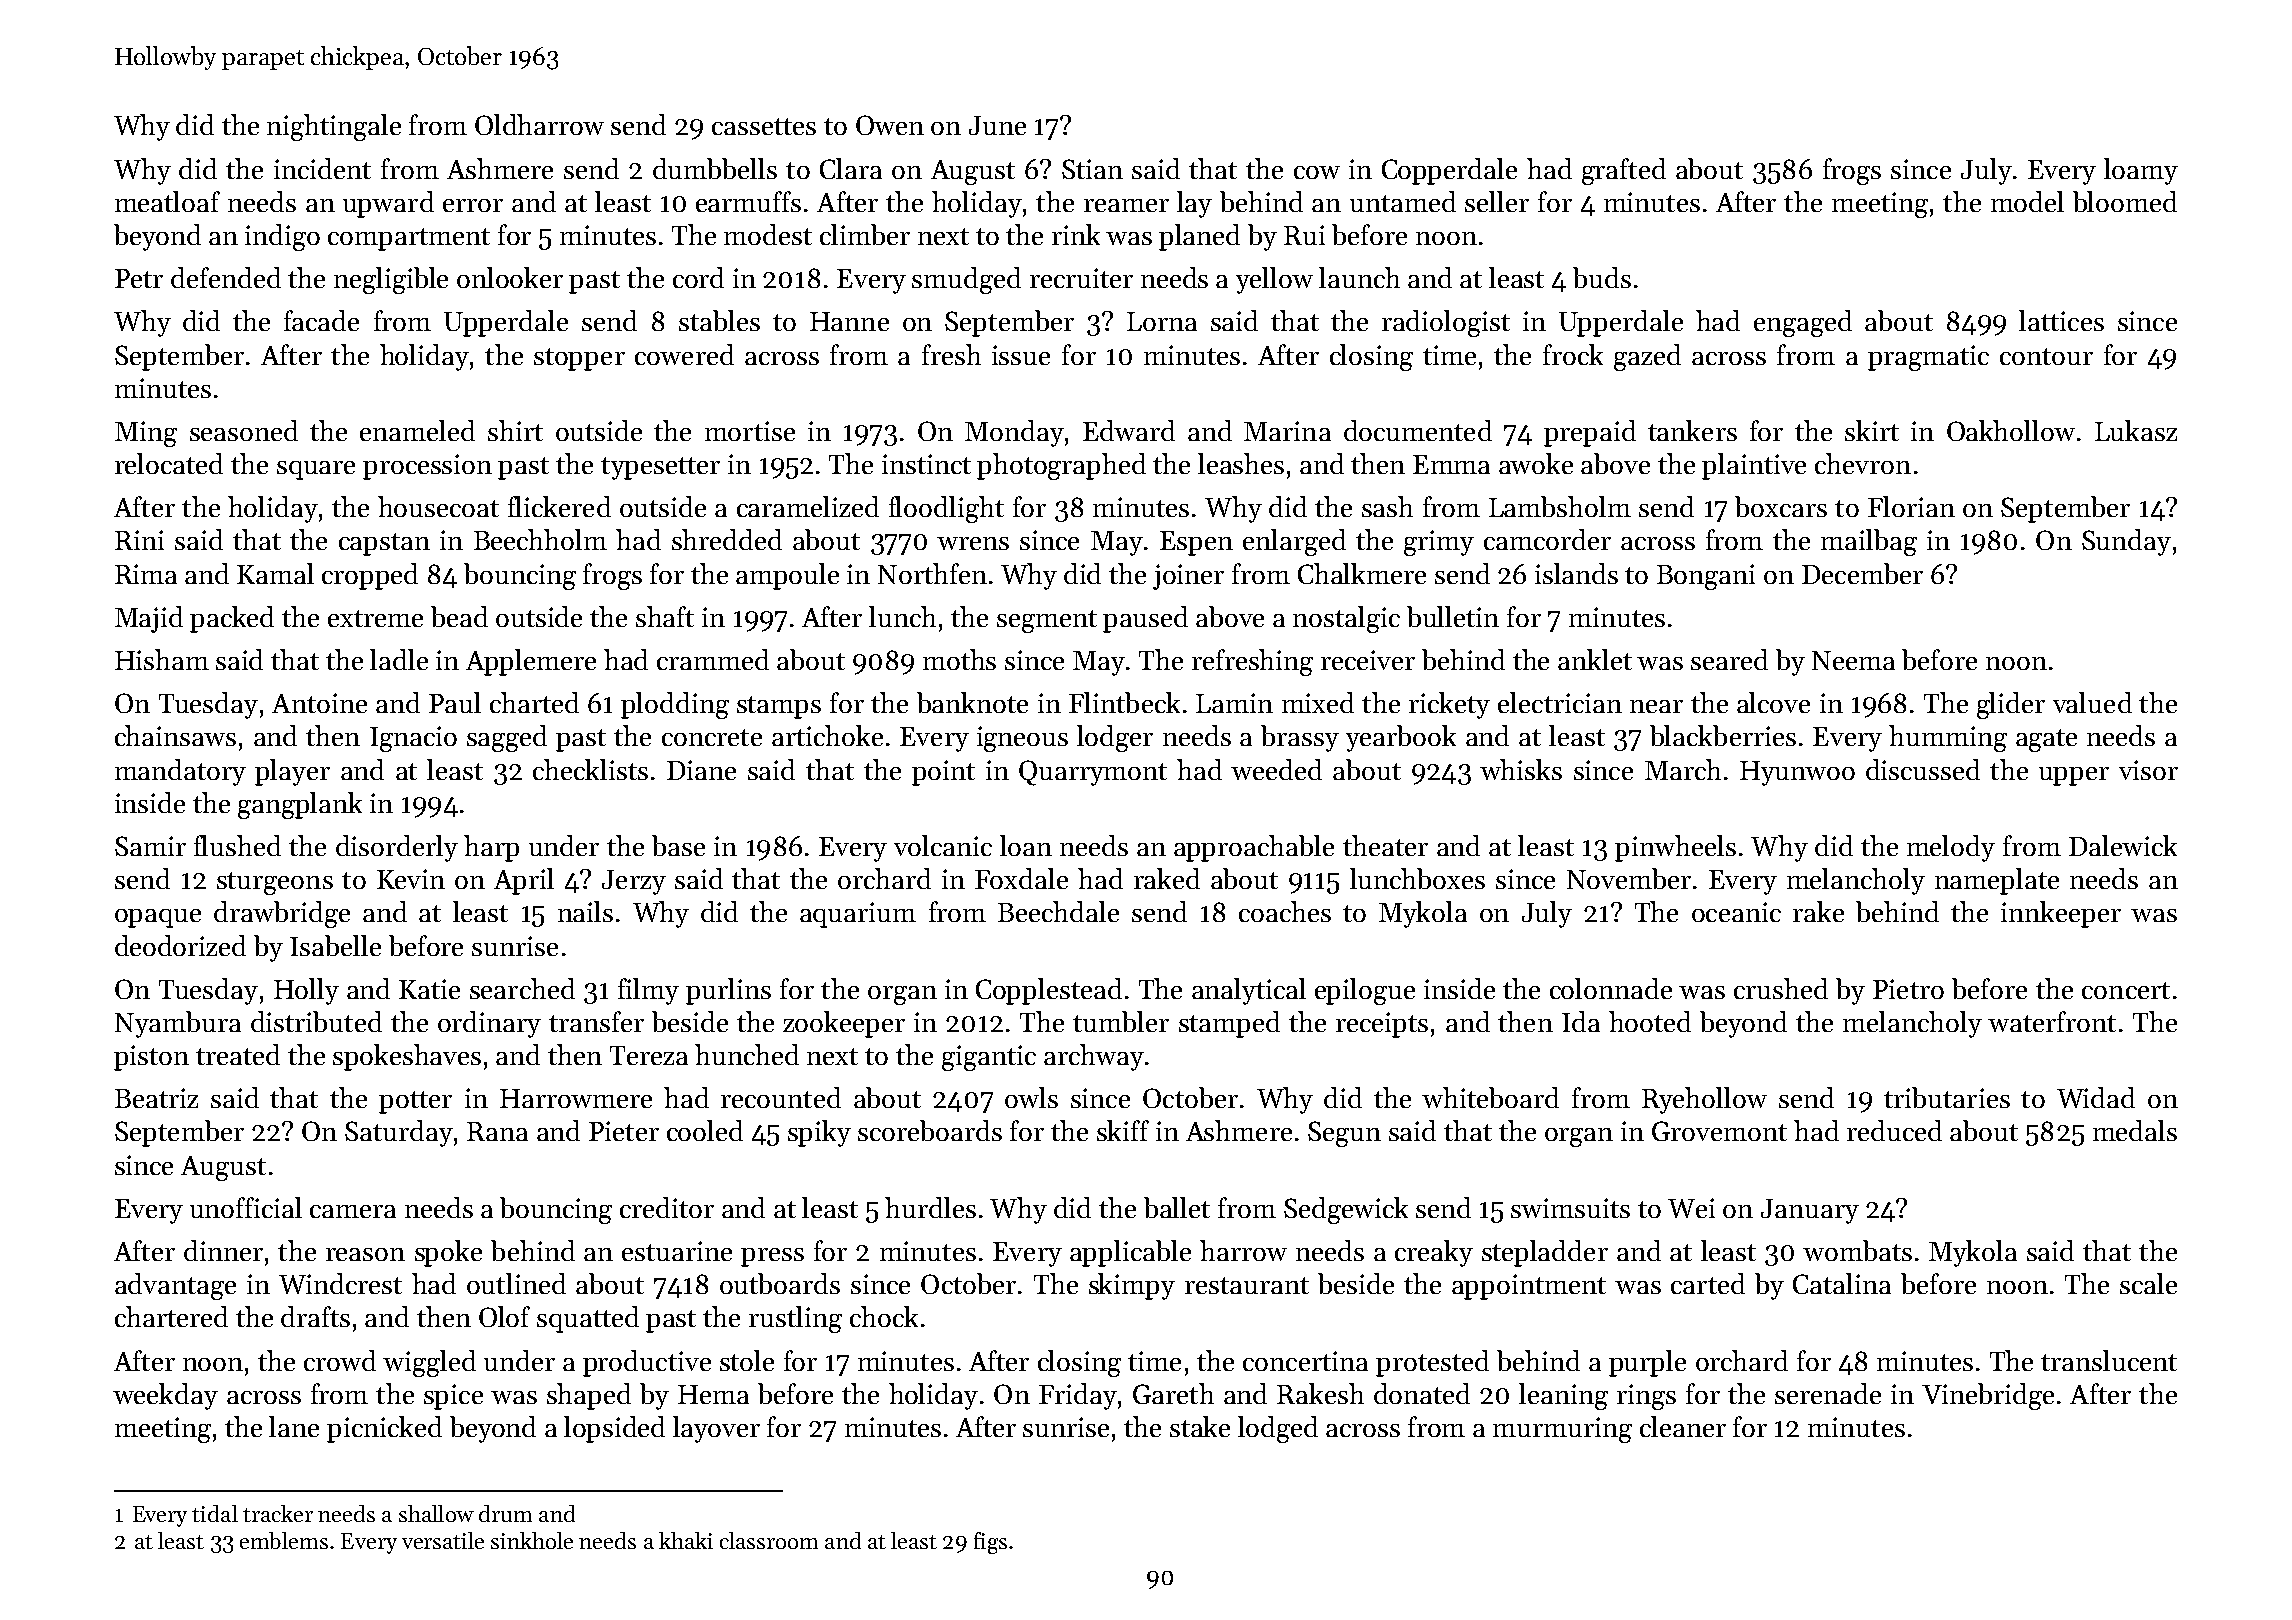  I want to click on Segun, so click(1344, 1134).
